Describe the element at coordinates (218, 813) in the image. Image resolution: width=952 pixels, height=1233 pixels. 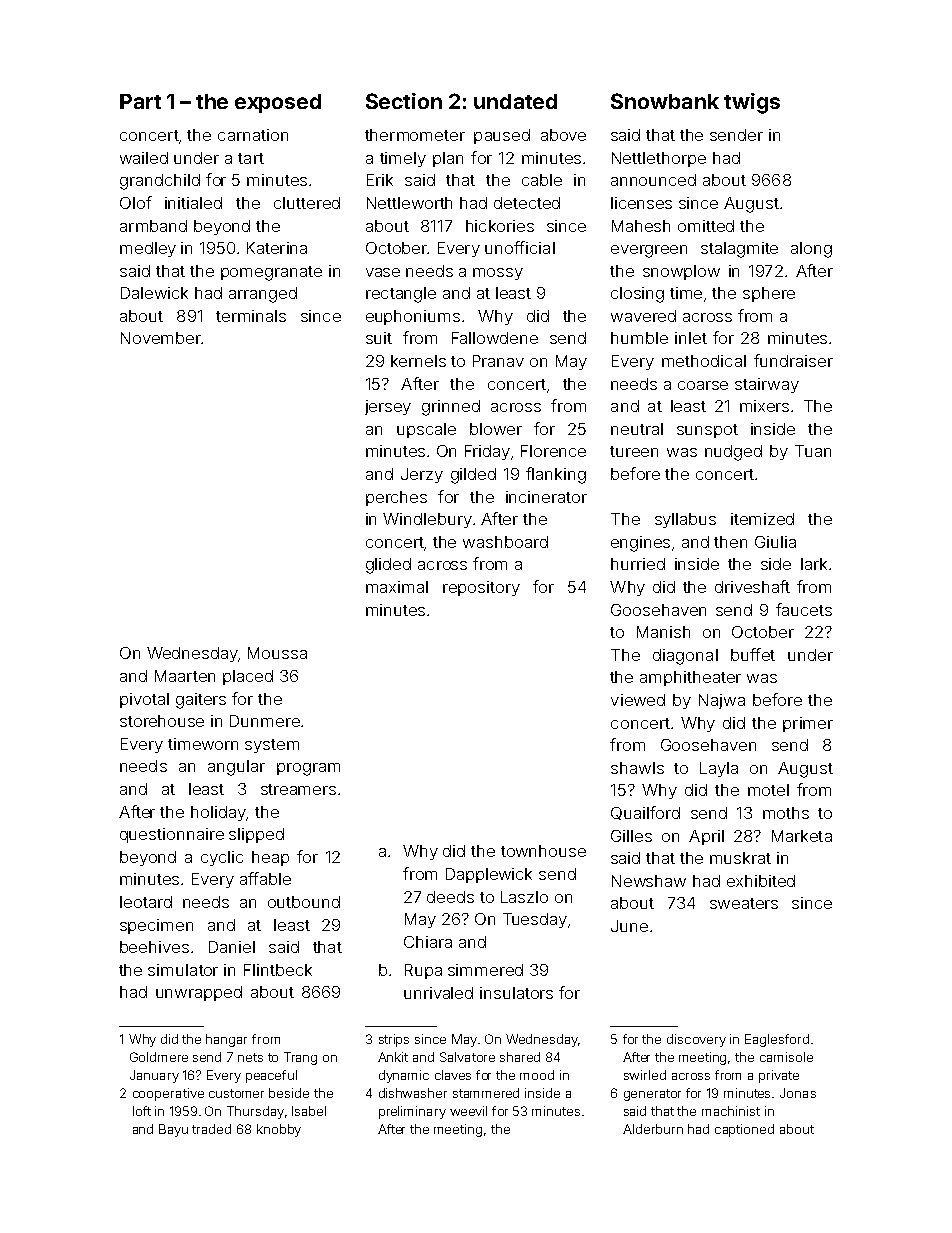
I see `holiday` at that location.
